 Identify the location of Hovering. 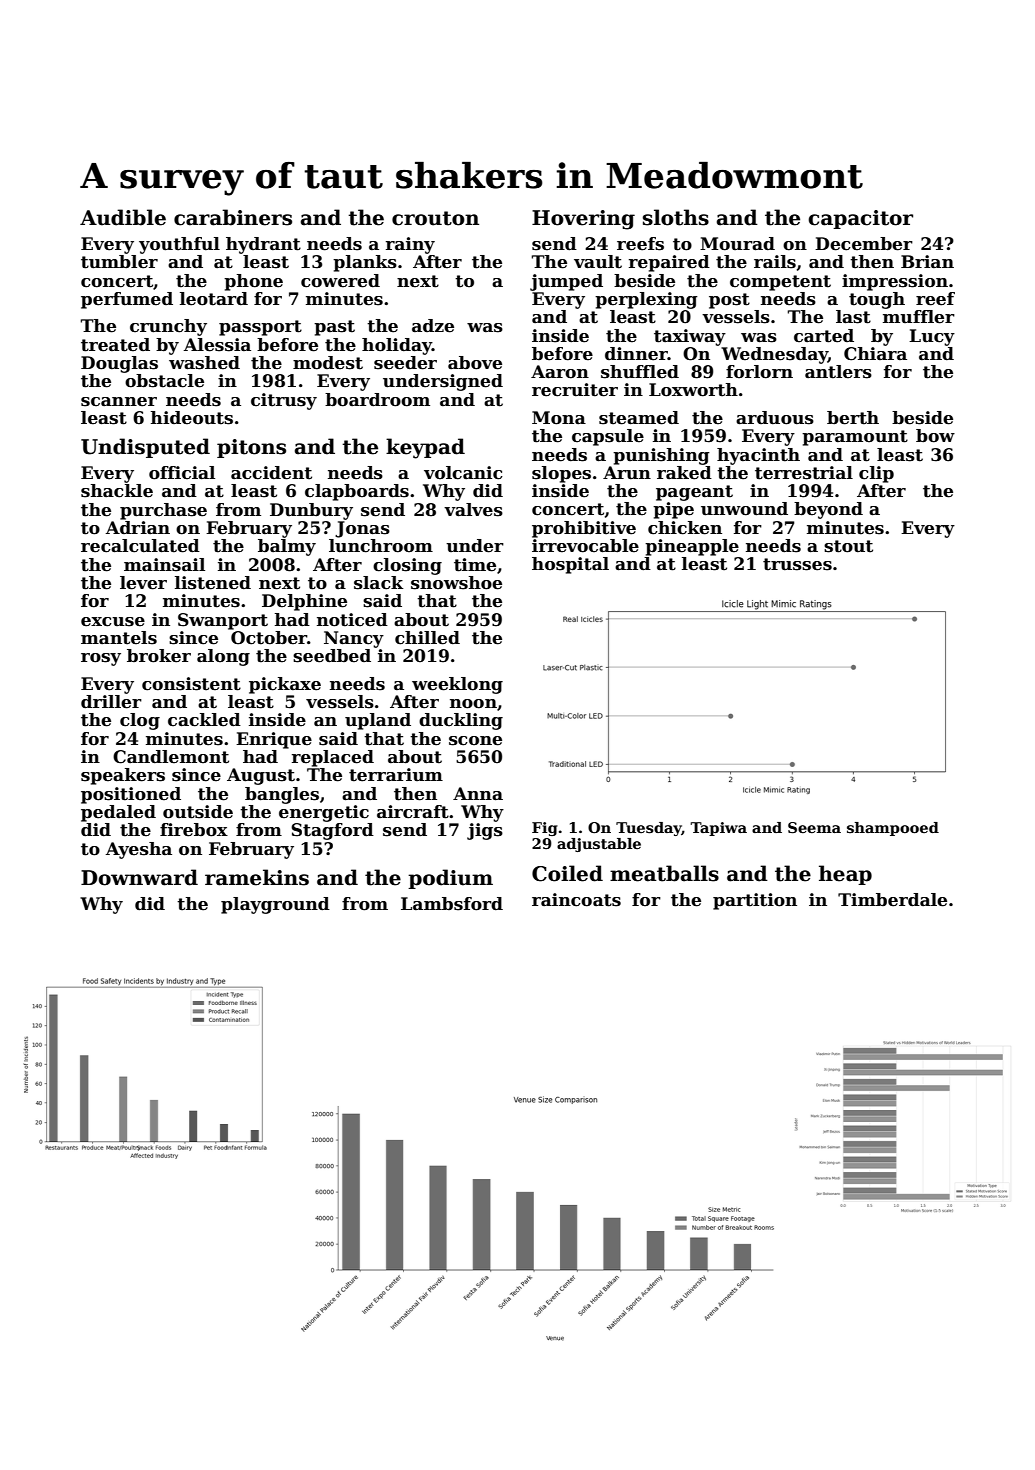
(583, 220).
